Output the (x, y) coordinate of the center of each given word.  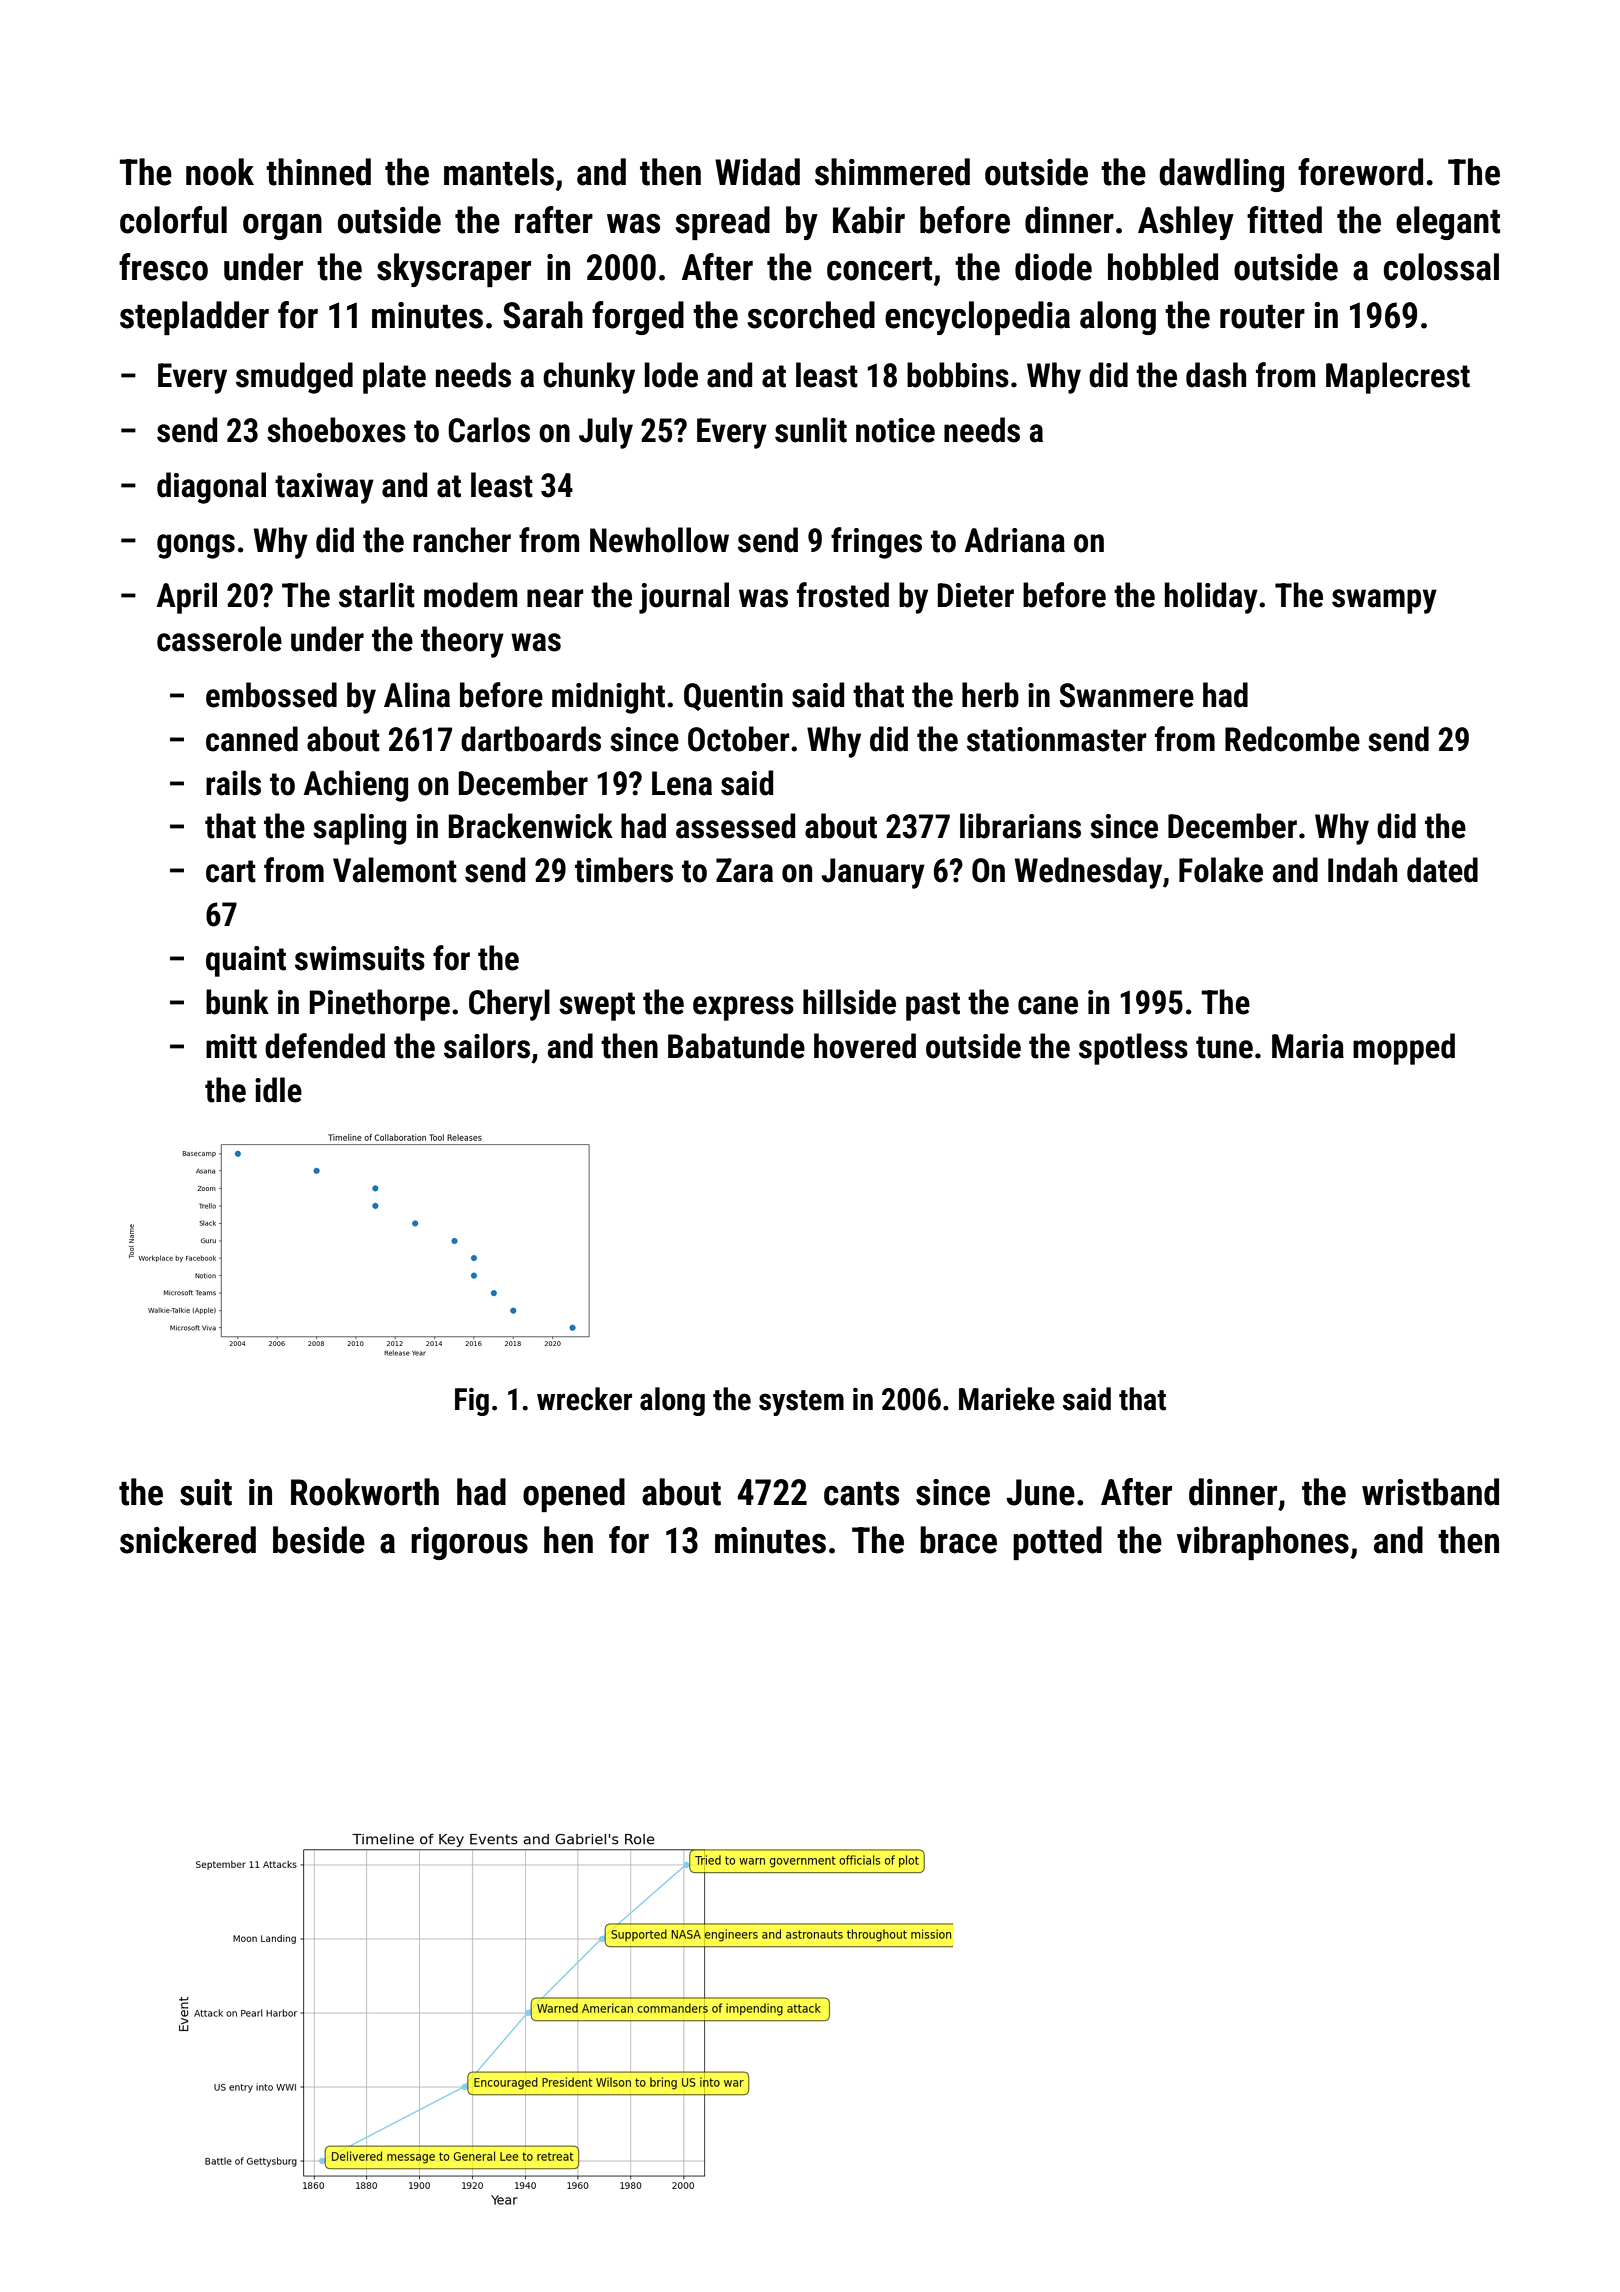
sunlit (811, 430)
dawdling (1221, 175)
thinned (318, 172)
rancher (462, 540)
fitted (1284, 220)
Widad (757, 172)
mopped (1404, 1049)
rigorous (469, 1543)
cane (1048, 1005)
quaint (246, 961)
